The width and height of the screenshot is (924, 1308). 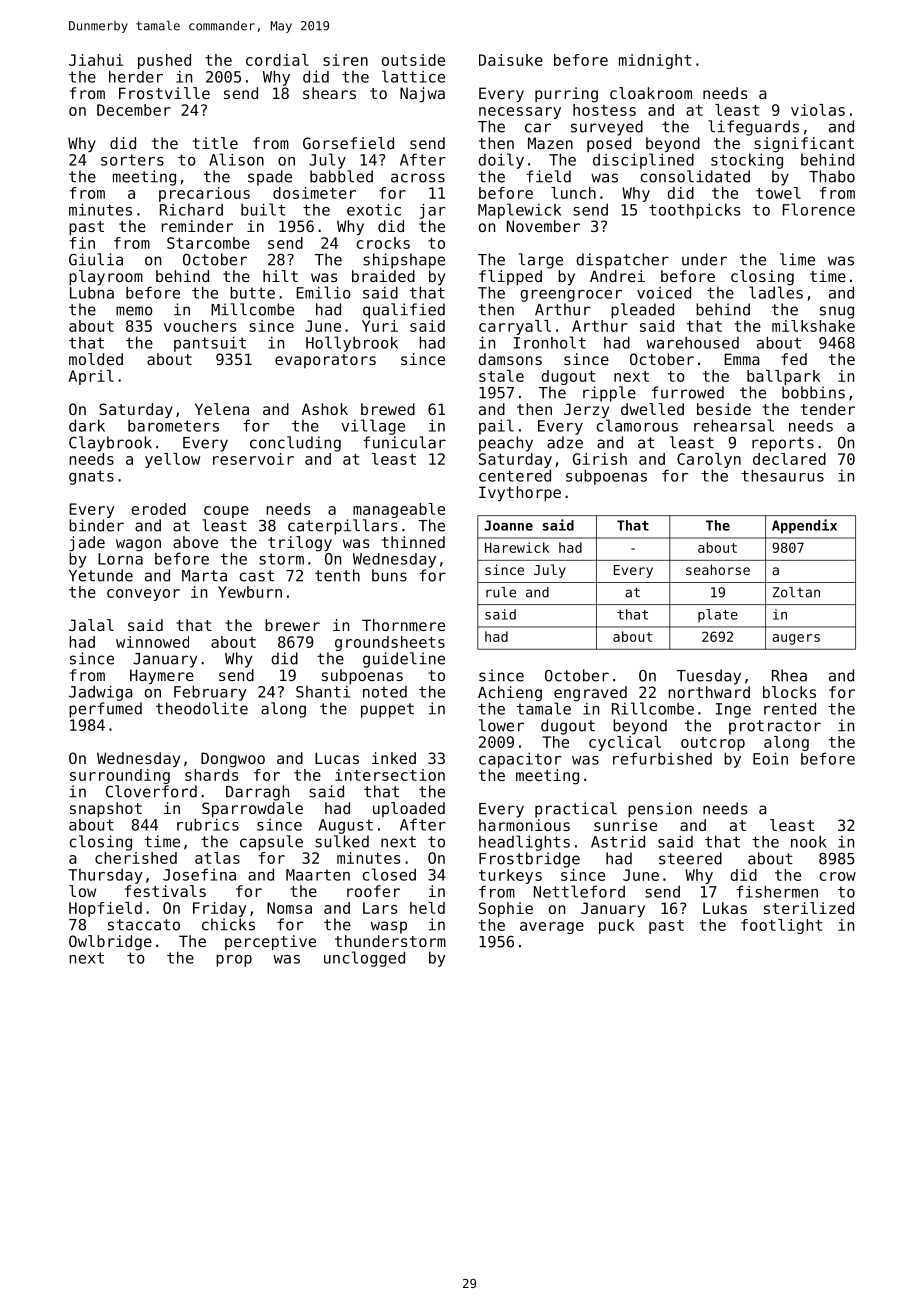 What do you see at coordinates (653, 708) in the screenshot?
I see `Rillcombe` at bounding box center [653, 708].
